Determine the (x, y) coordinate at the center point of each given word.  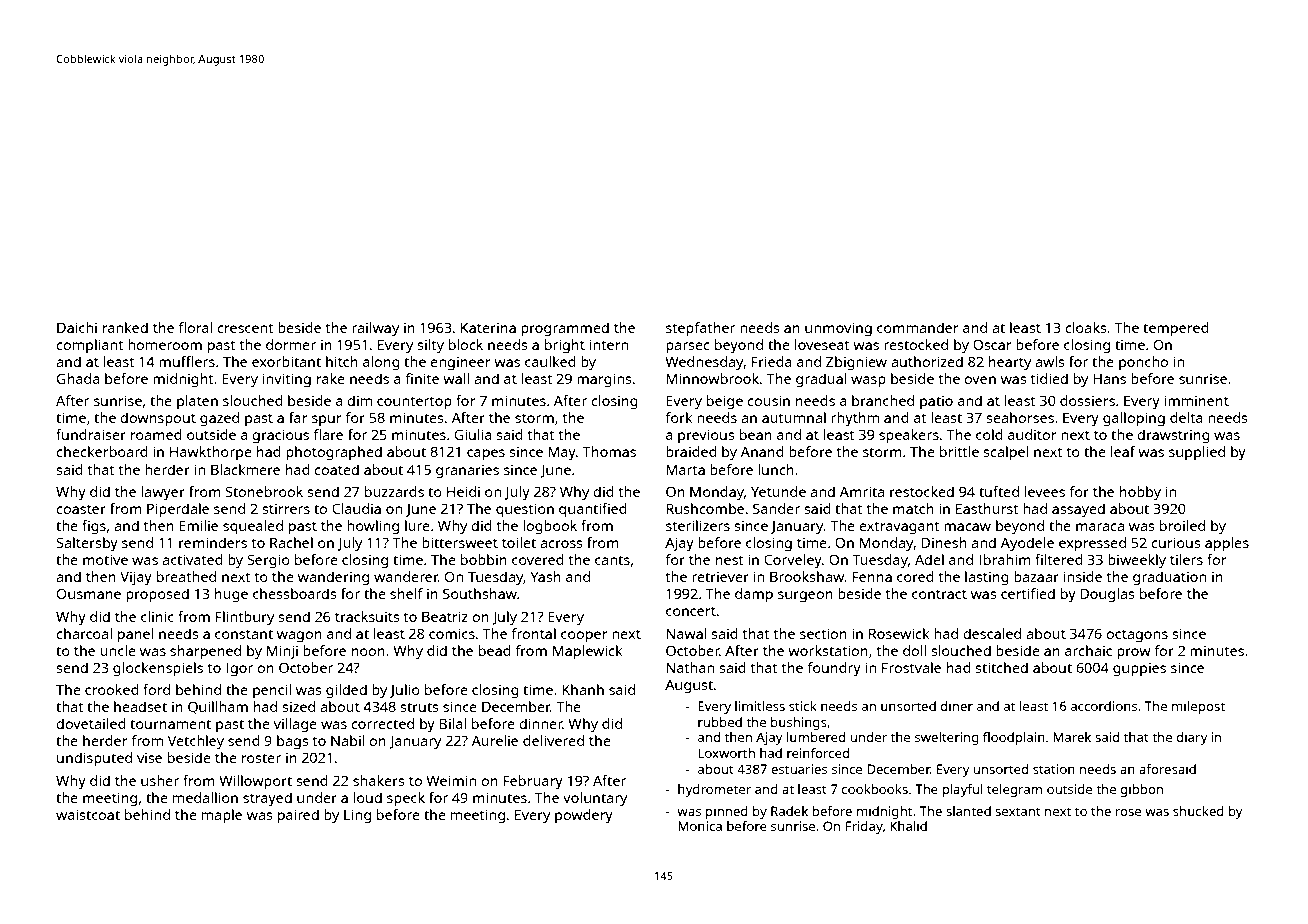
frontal (534, 633)
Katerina (488, 327)
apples (1227, 544)
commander (918, 327)
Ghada (78, 378)
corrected (382, 723)
